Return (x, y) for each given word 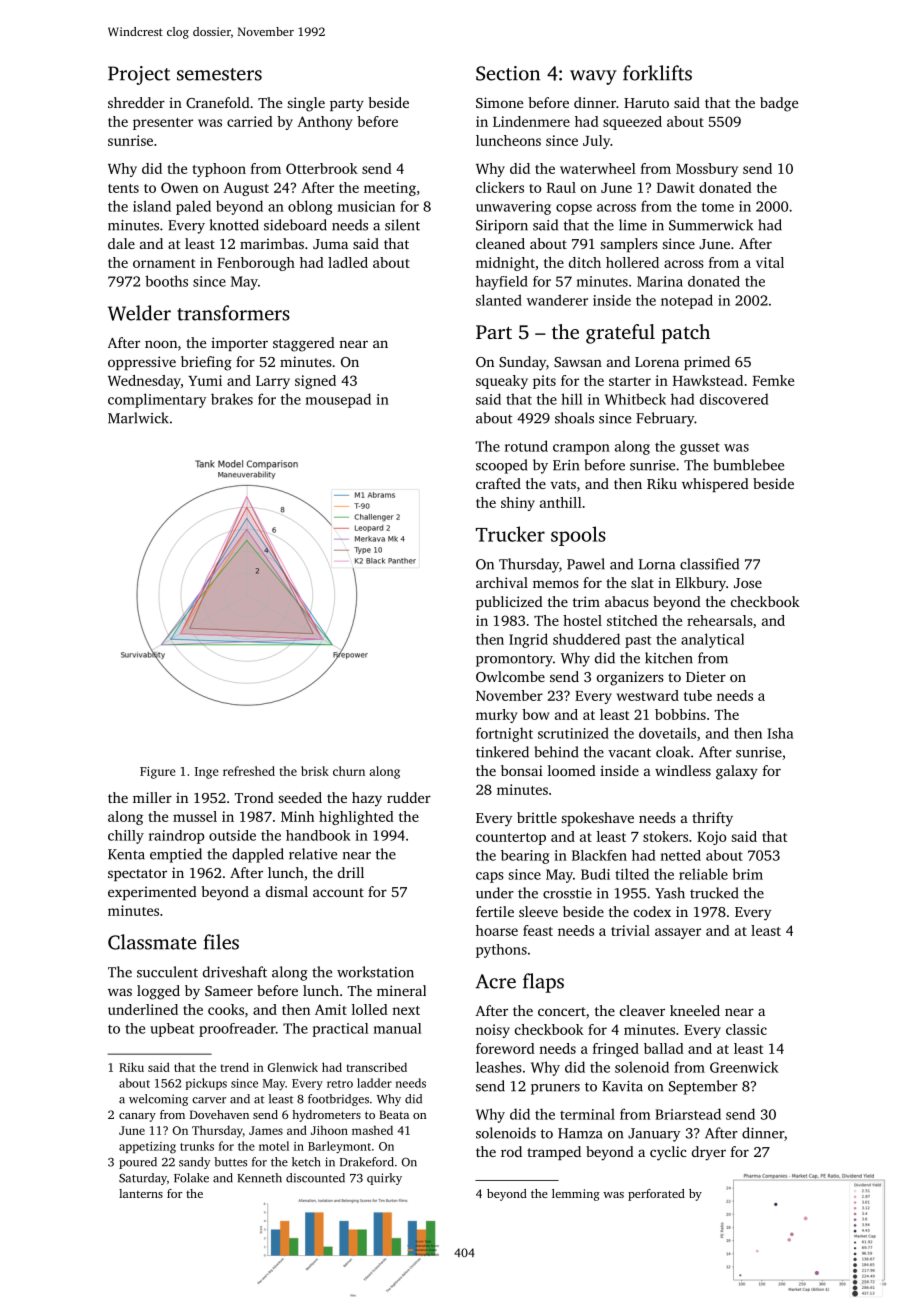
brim (747, 874)
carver (209, 1100)
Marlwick (138, 418)
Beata (394, 1114)
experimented (152, 893)
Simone (499, 102)
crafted (498, 483)
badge (779, 104)
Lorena (657, 362)
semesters (219, 74)
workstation (375, 972)
